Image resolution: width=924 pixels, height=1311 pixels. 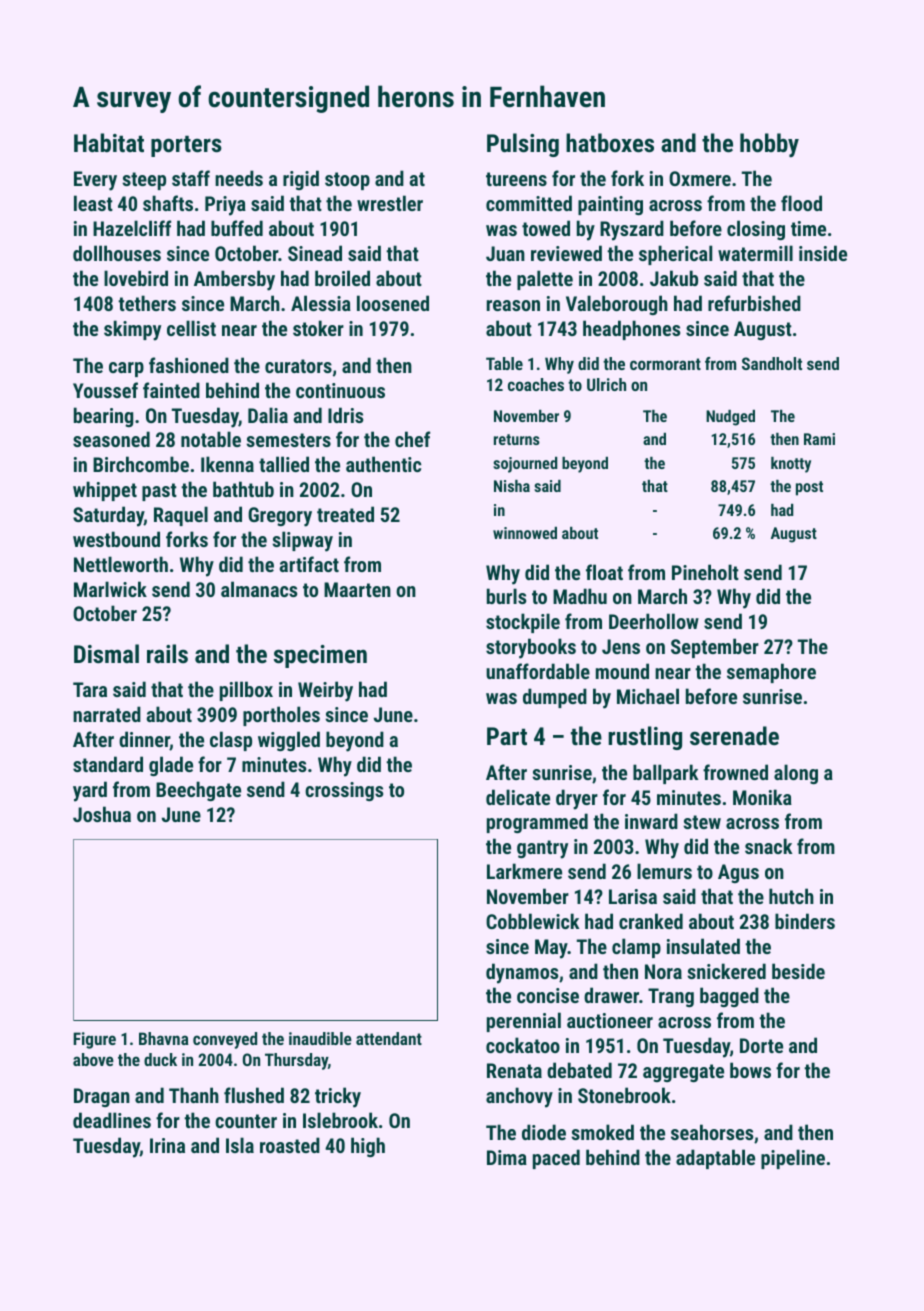 I want to click on rigid, so click(x=301, y=180).
